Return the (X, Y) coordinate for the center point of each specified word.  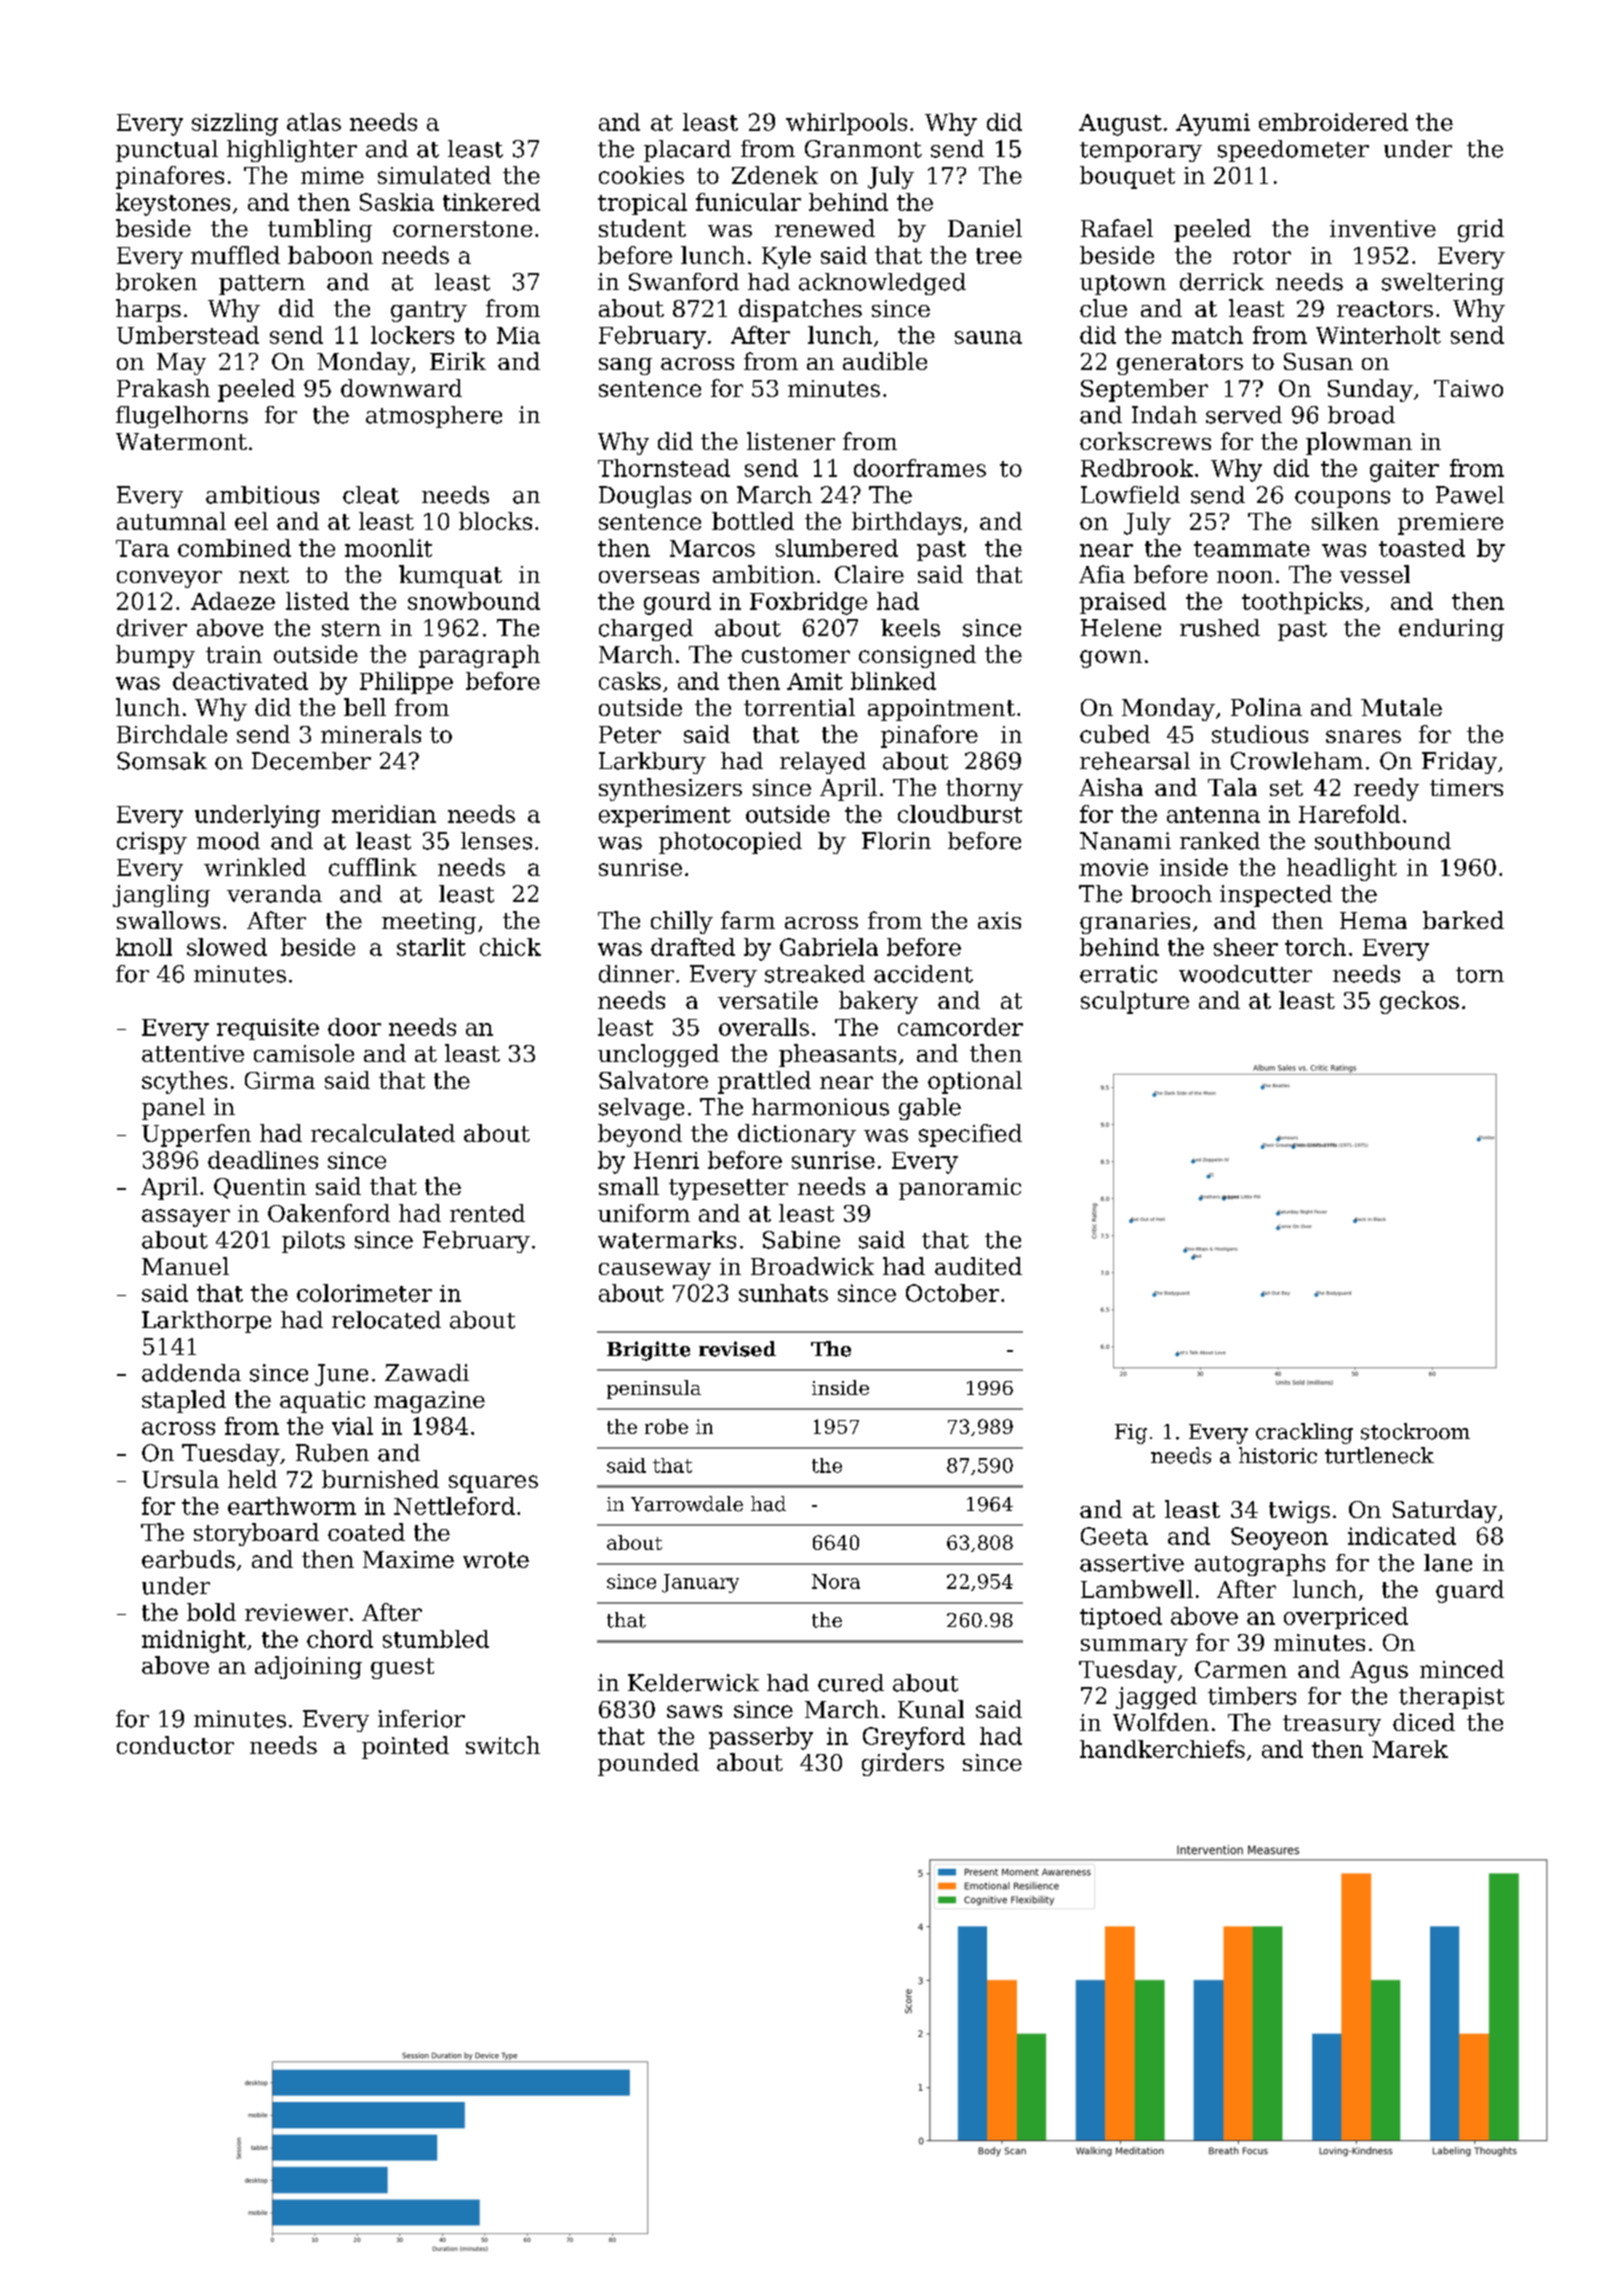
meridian (384, 814)
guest (402, 1668)
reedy (1386, 789)
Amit (815, 681)
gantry (429, 311)
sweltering (1443, 284)
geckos (1419, 1002)
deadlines (263, 1160)
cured (851, 1683)
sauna (988, 337)
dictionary (797, 1135)
